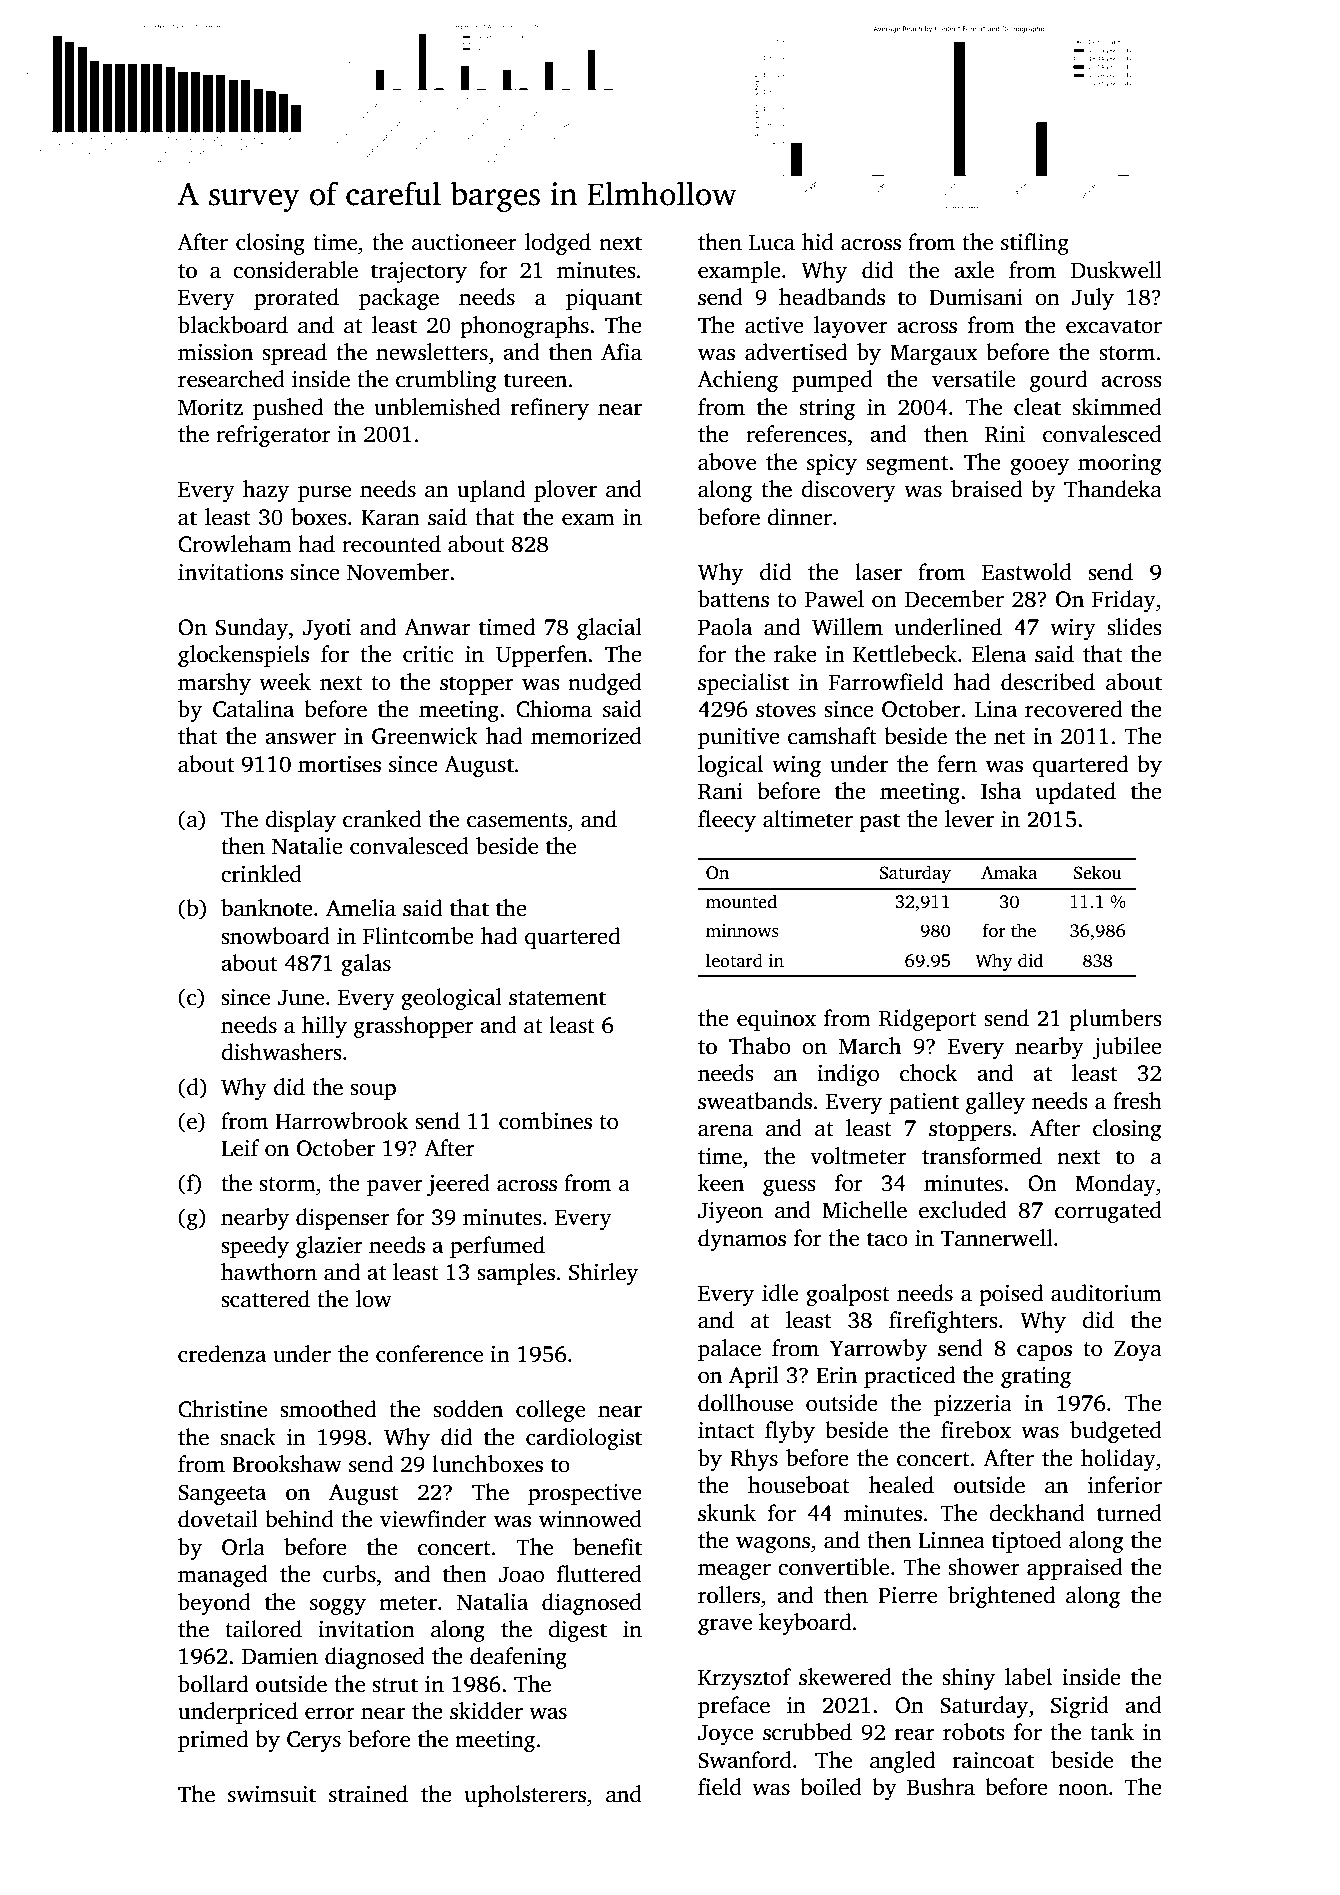 Image resolution: width=1340 pixels, height=1895 pixels. What do you see at coordinates (772, 243) in the screenshot?
I see `Luca` at bounding box center [772, 243].
